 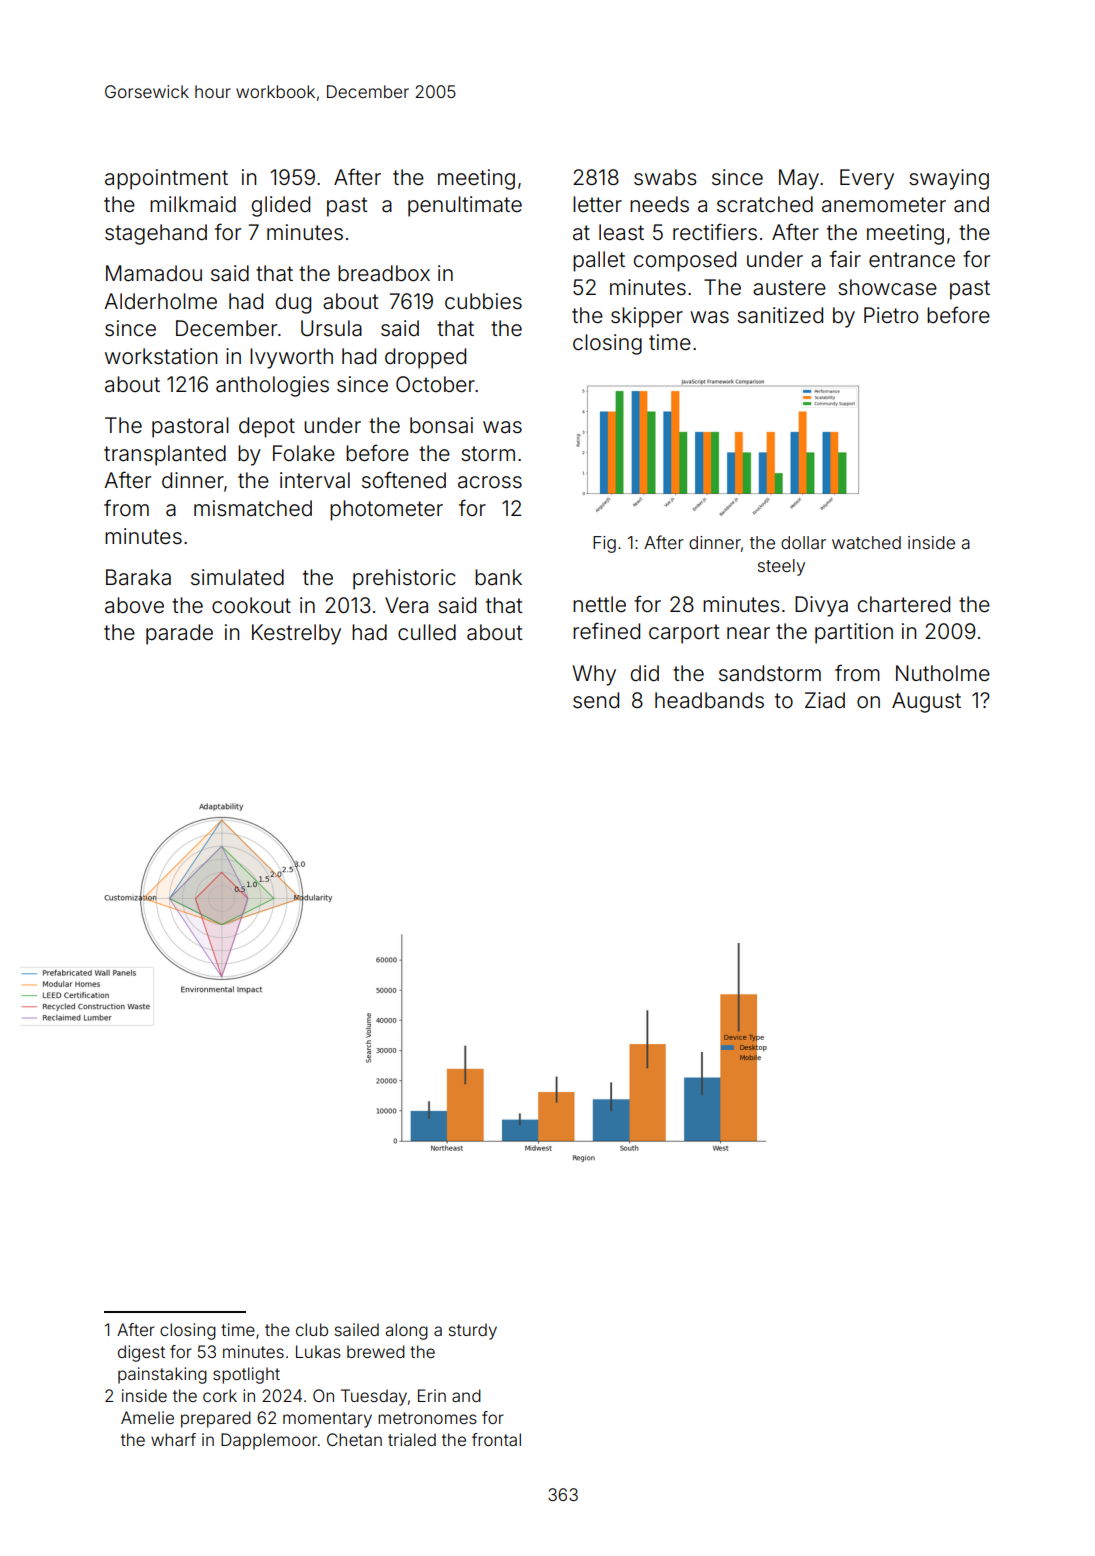 What do you see at coordinates (709, 700) in the document?
I see `headbands` at bounding box center [709, 700].
